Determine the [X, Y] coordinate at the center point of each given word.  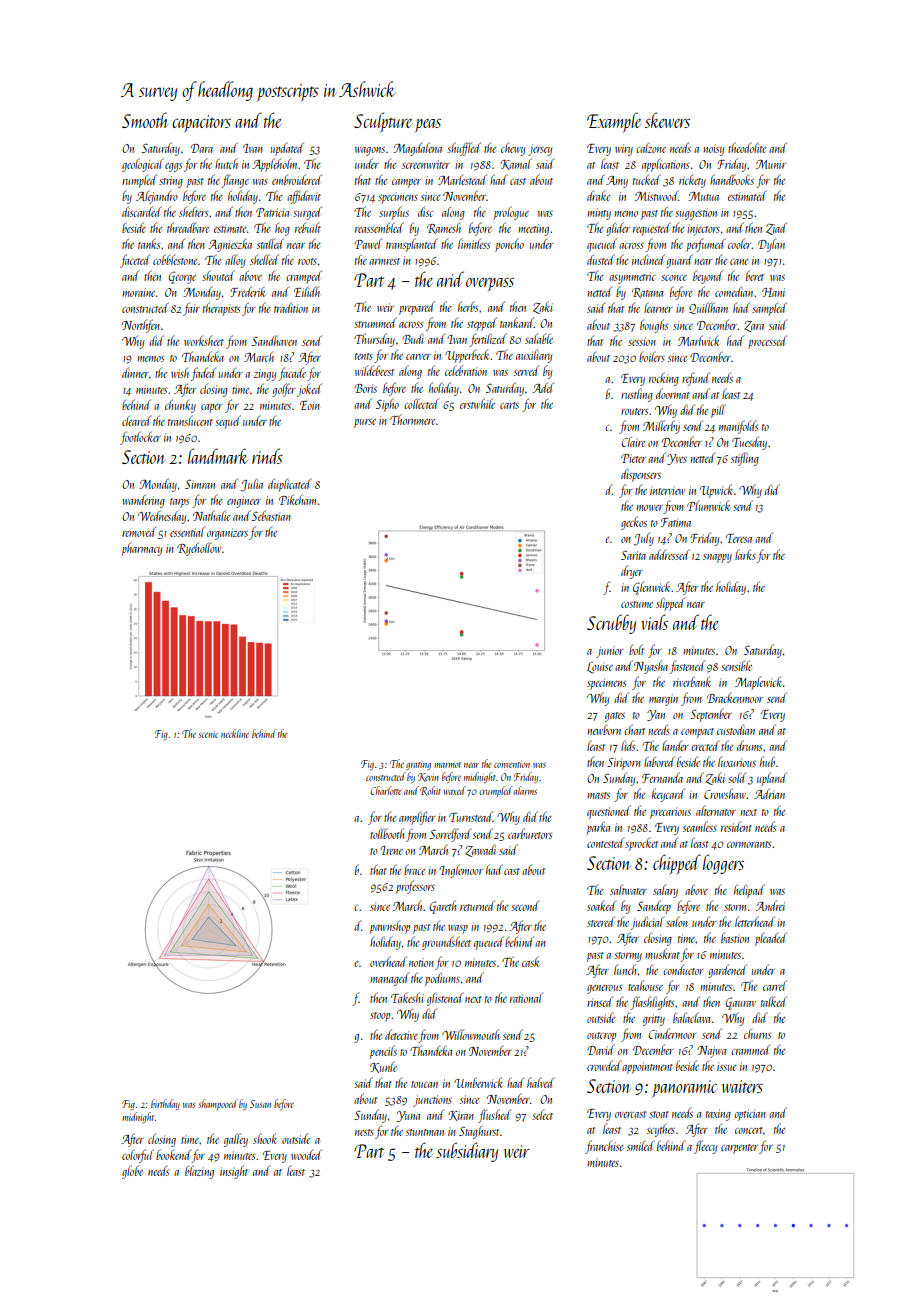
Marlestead [462, 179]
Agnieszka [230, 245]
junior [610, 652]
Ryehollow [199, 549]
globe [132, 1172]
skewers [667, 120]
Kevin [428, 777]
